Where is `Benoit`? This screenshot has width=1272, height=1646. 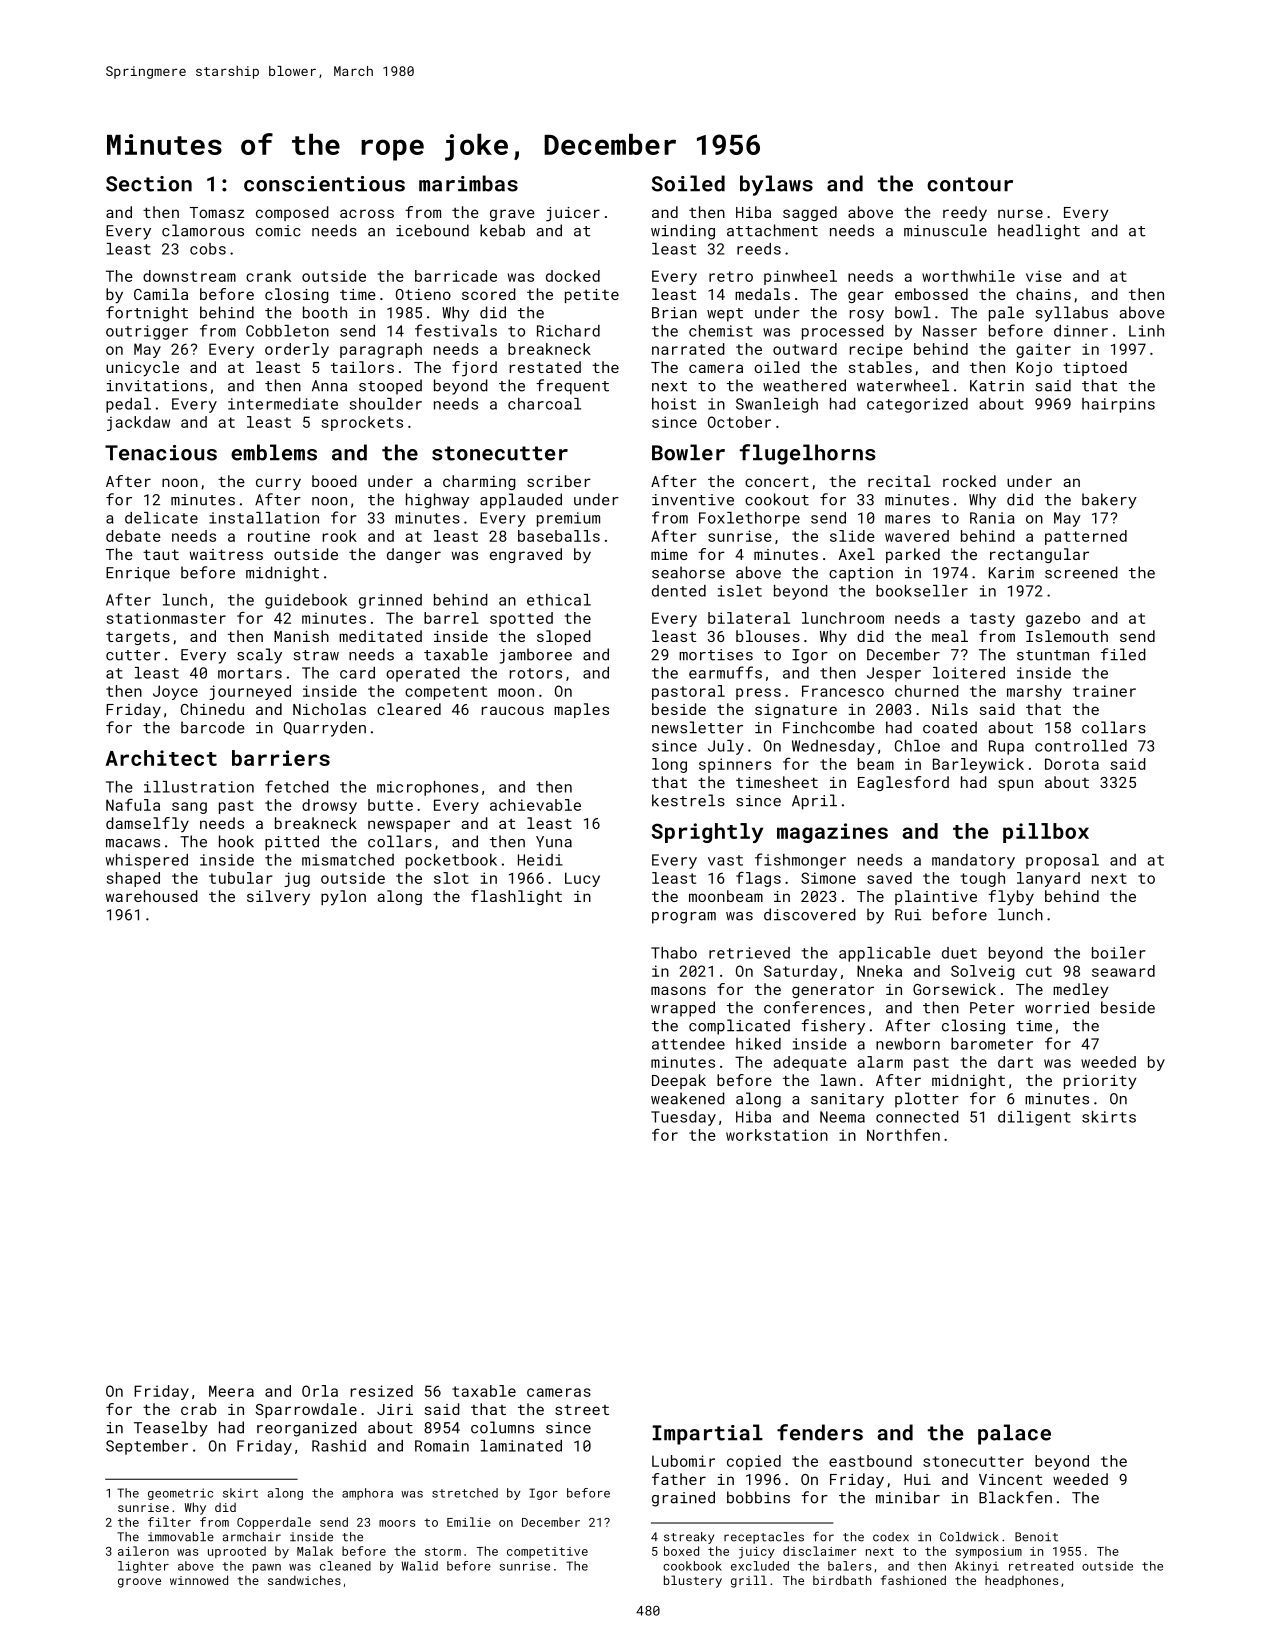 Benoit is located at coordinates (1036, 1537).
